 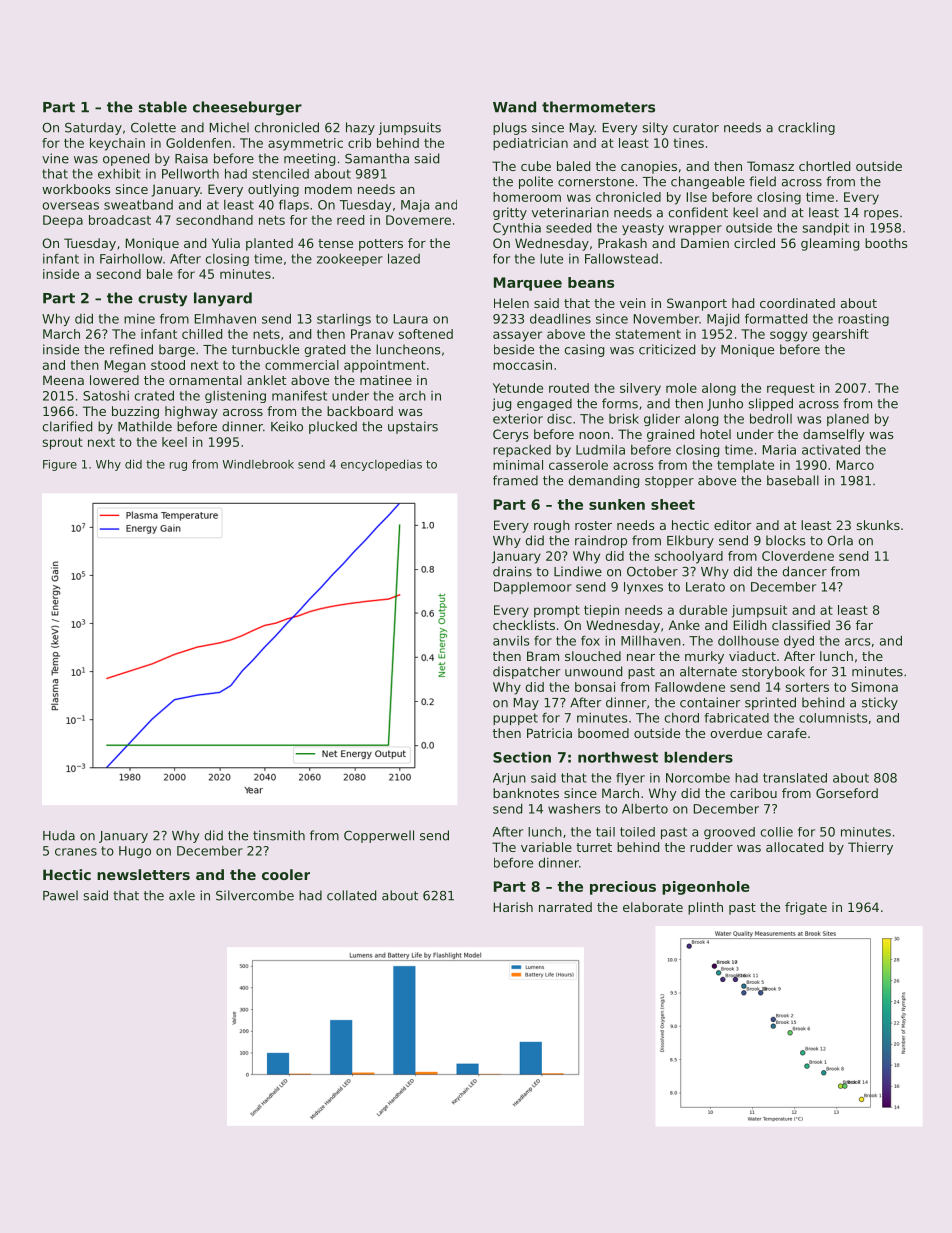 What do you see at coordinates (360, 128) in the image?
I see `hazy` at bounding box center [360, 128].
